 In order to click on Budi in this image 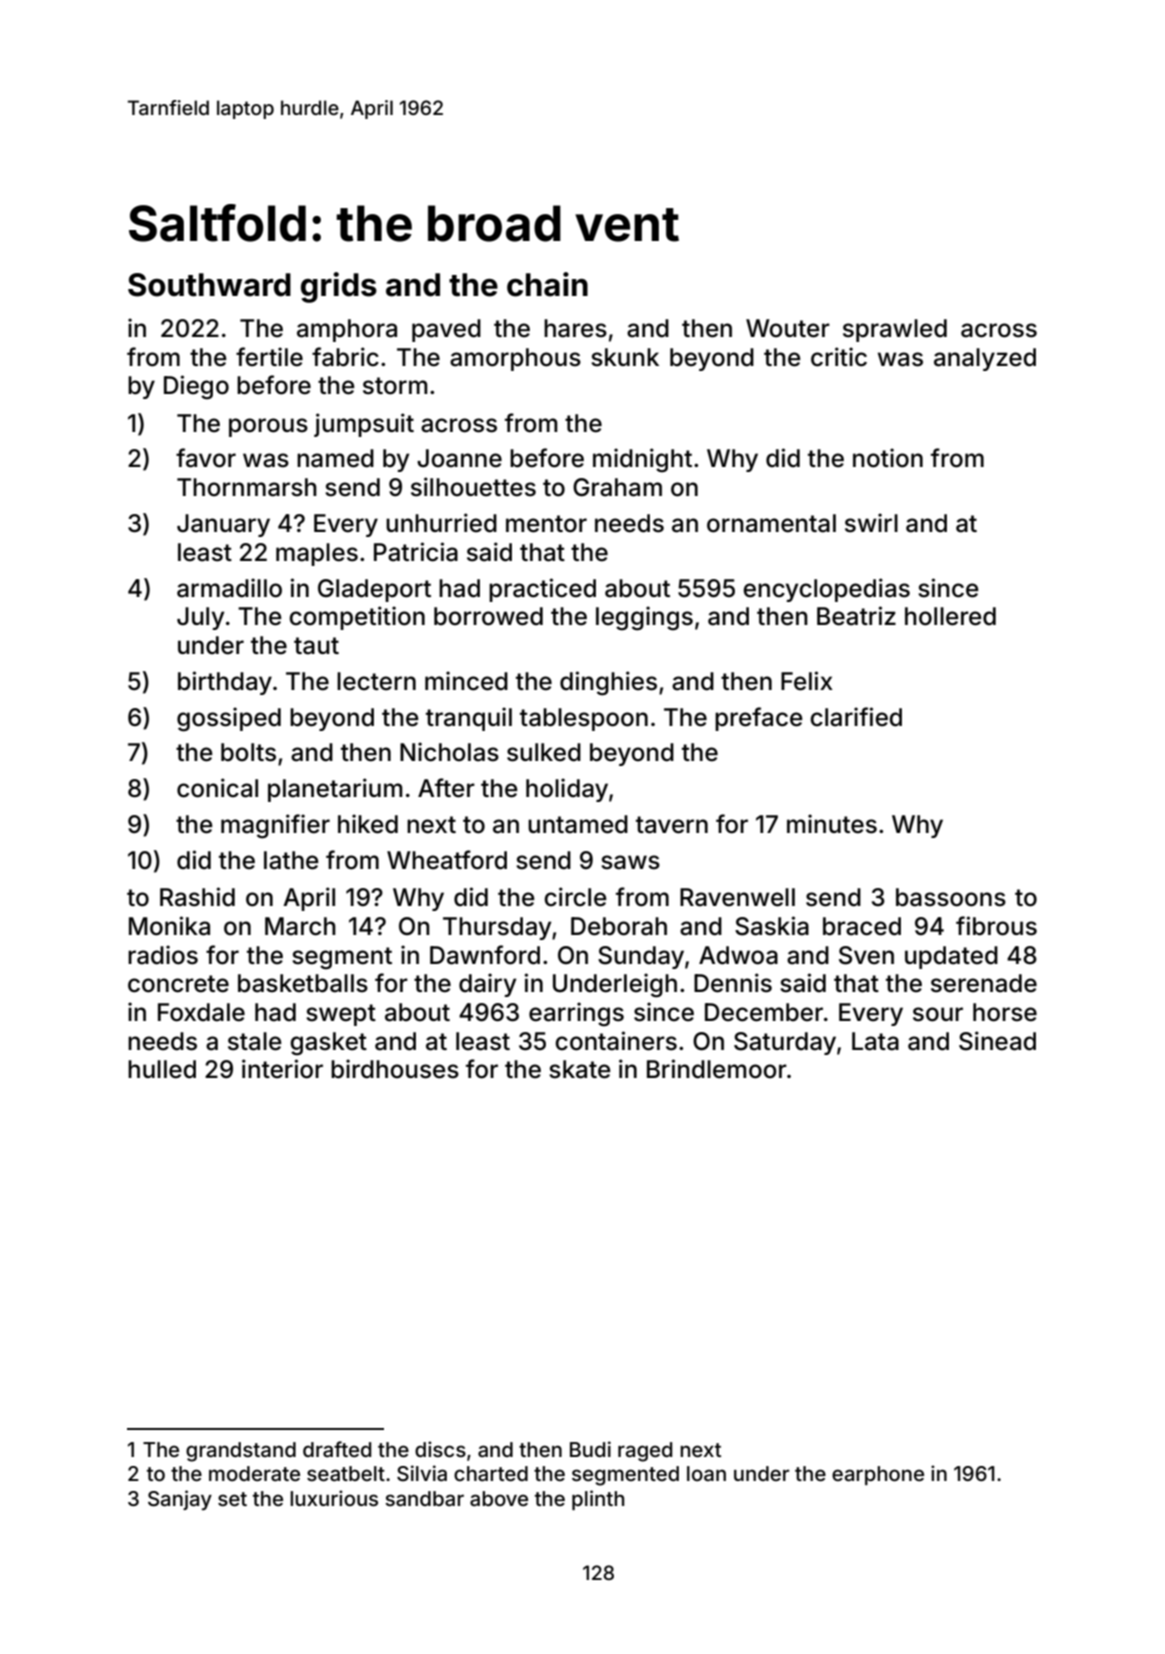, I will do `click(590, 1449)`.
